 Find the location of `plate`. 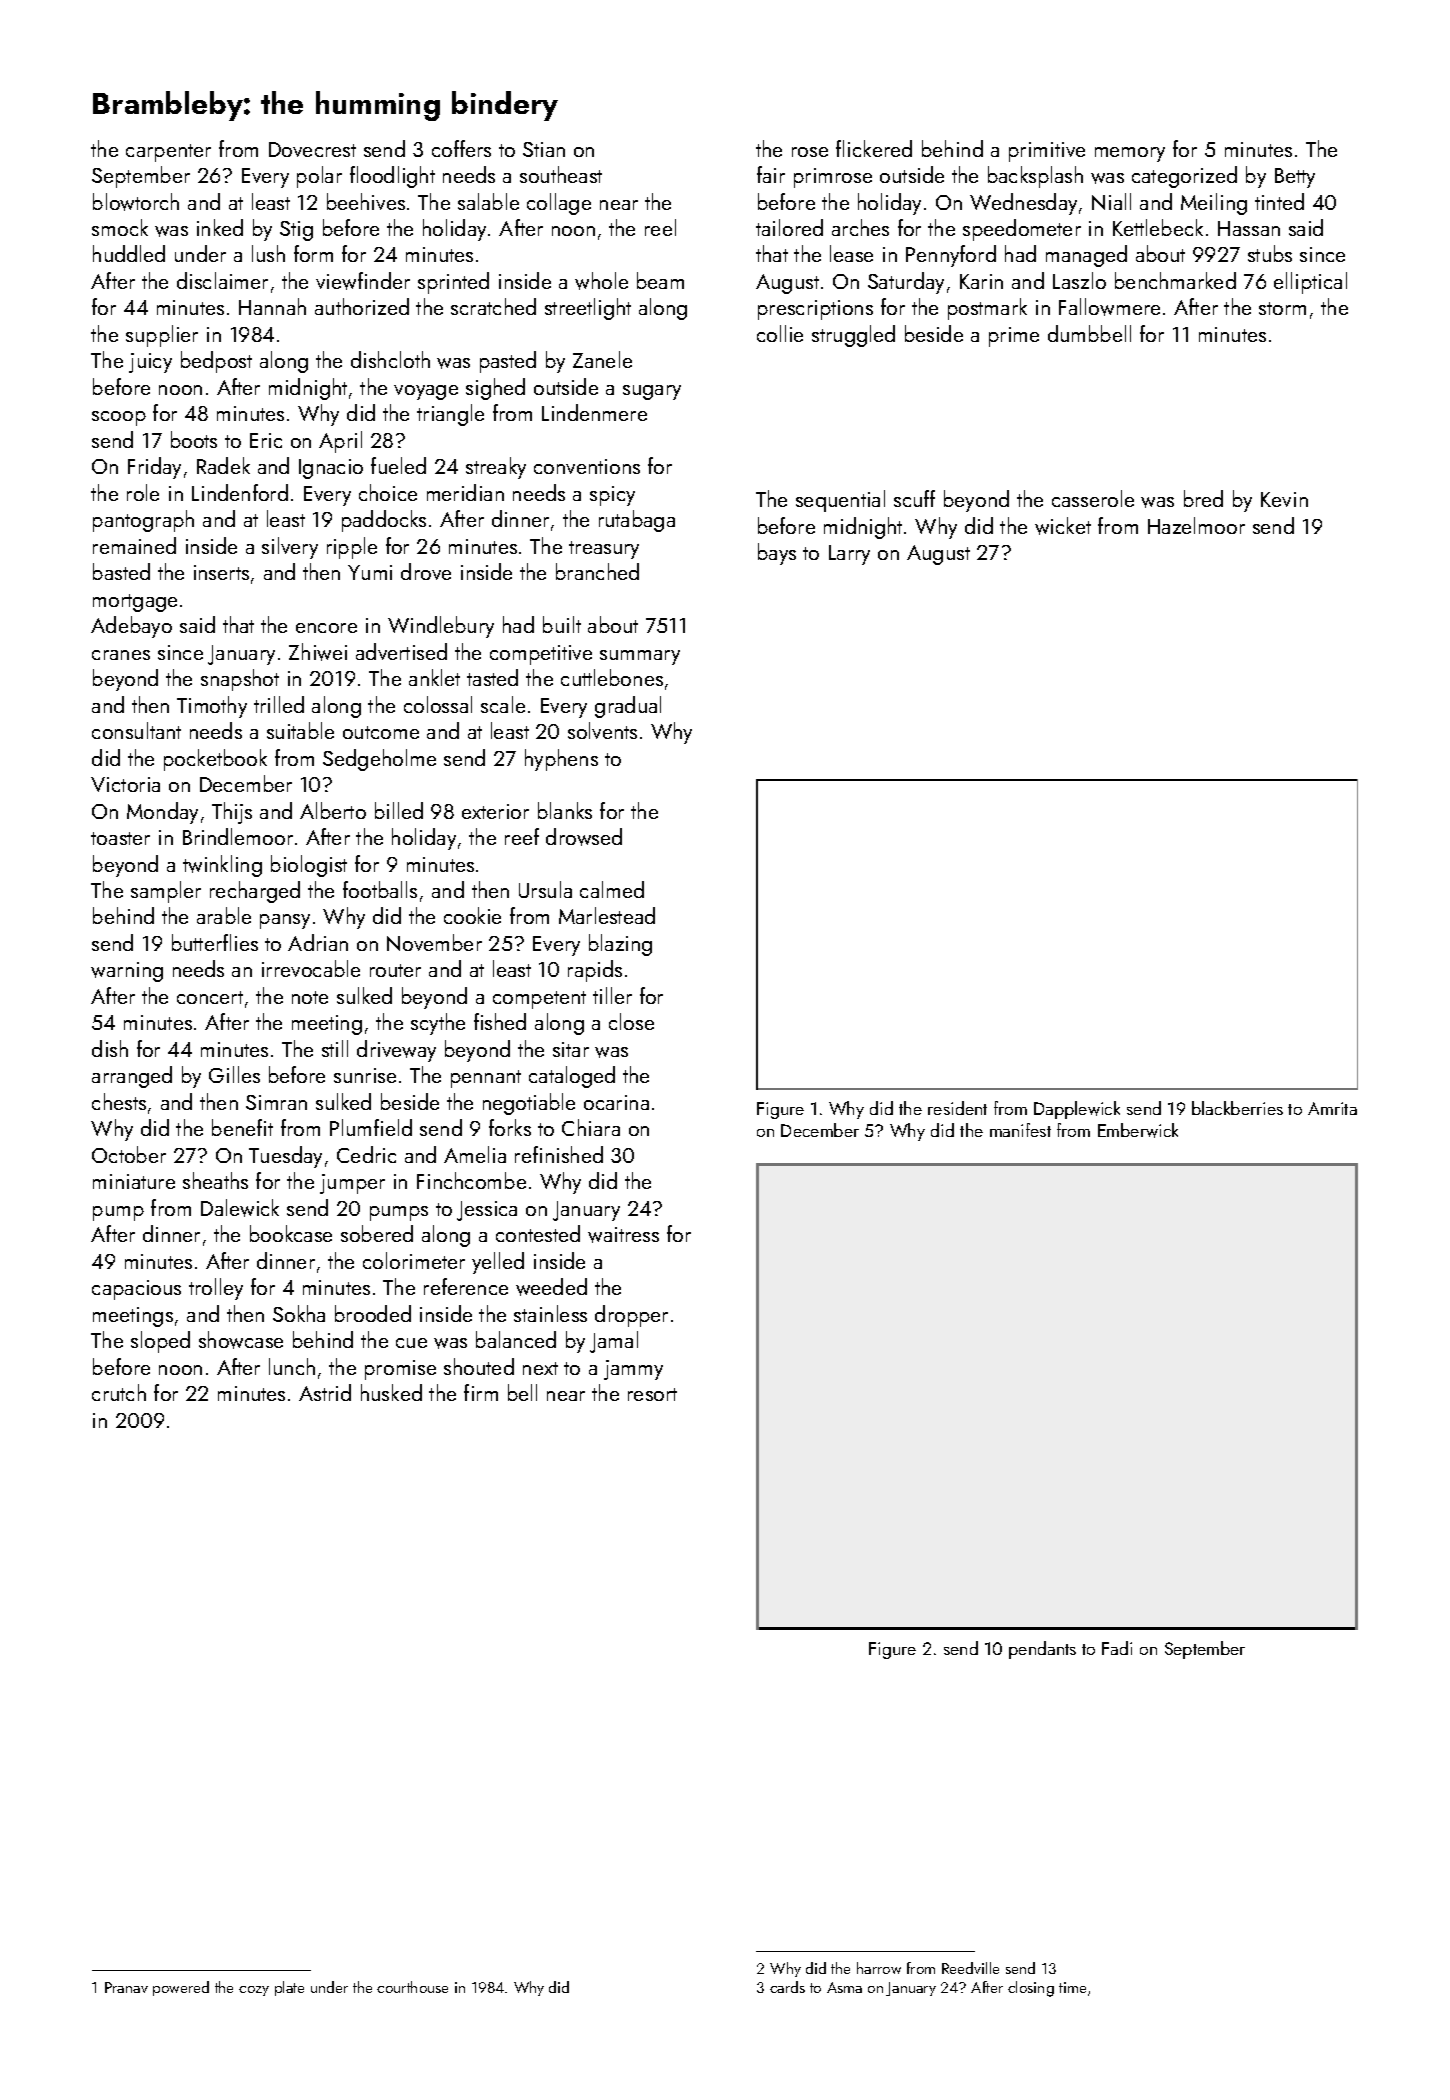

plate is located at coordinates (289, 1988).
